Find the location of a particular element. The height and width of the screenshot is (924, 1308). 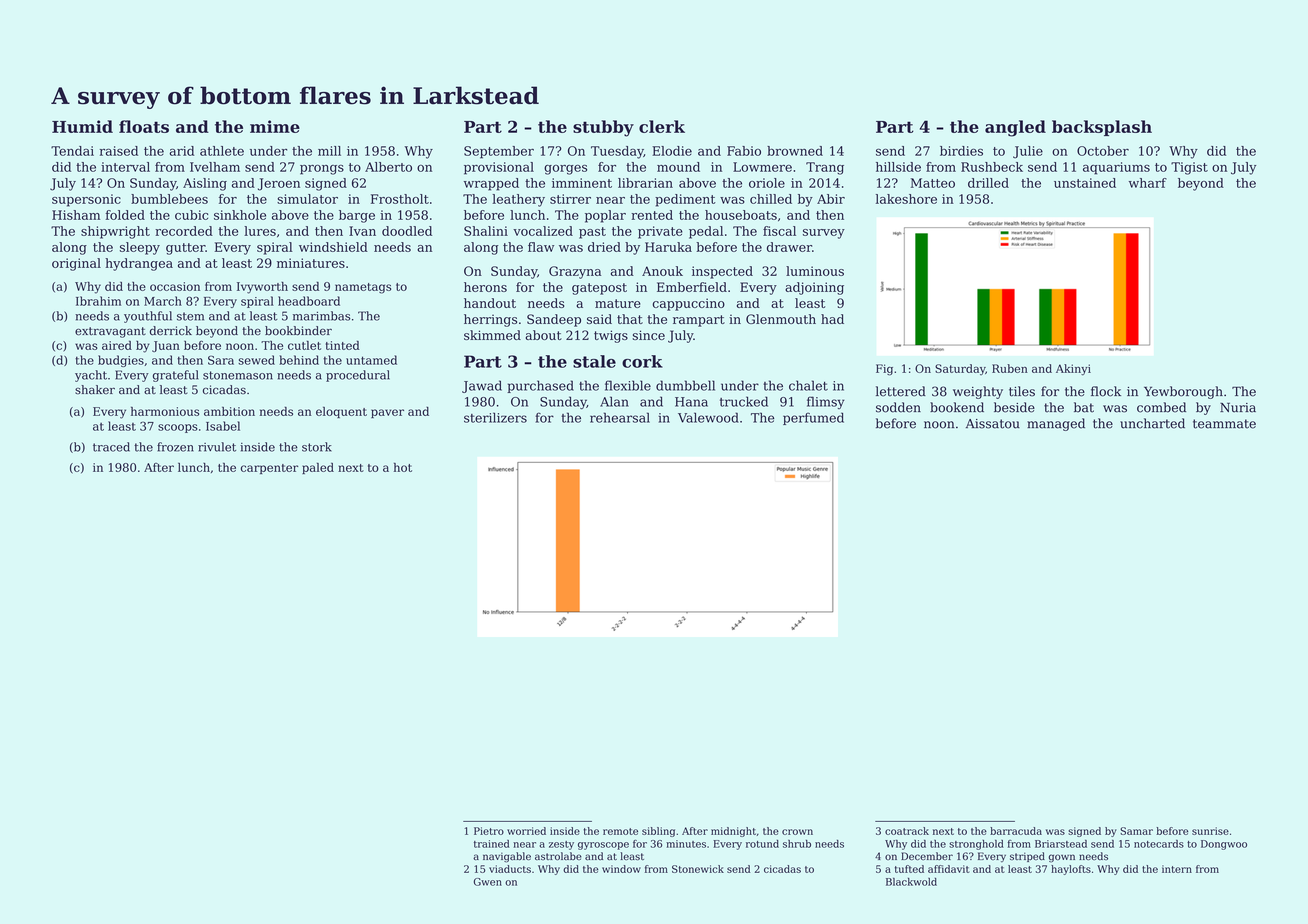

Aissatou is located at coordinates (993, 424).
